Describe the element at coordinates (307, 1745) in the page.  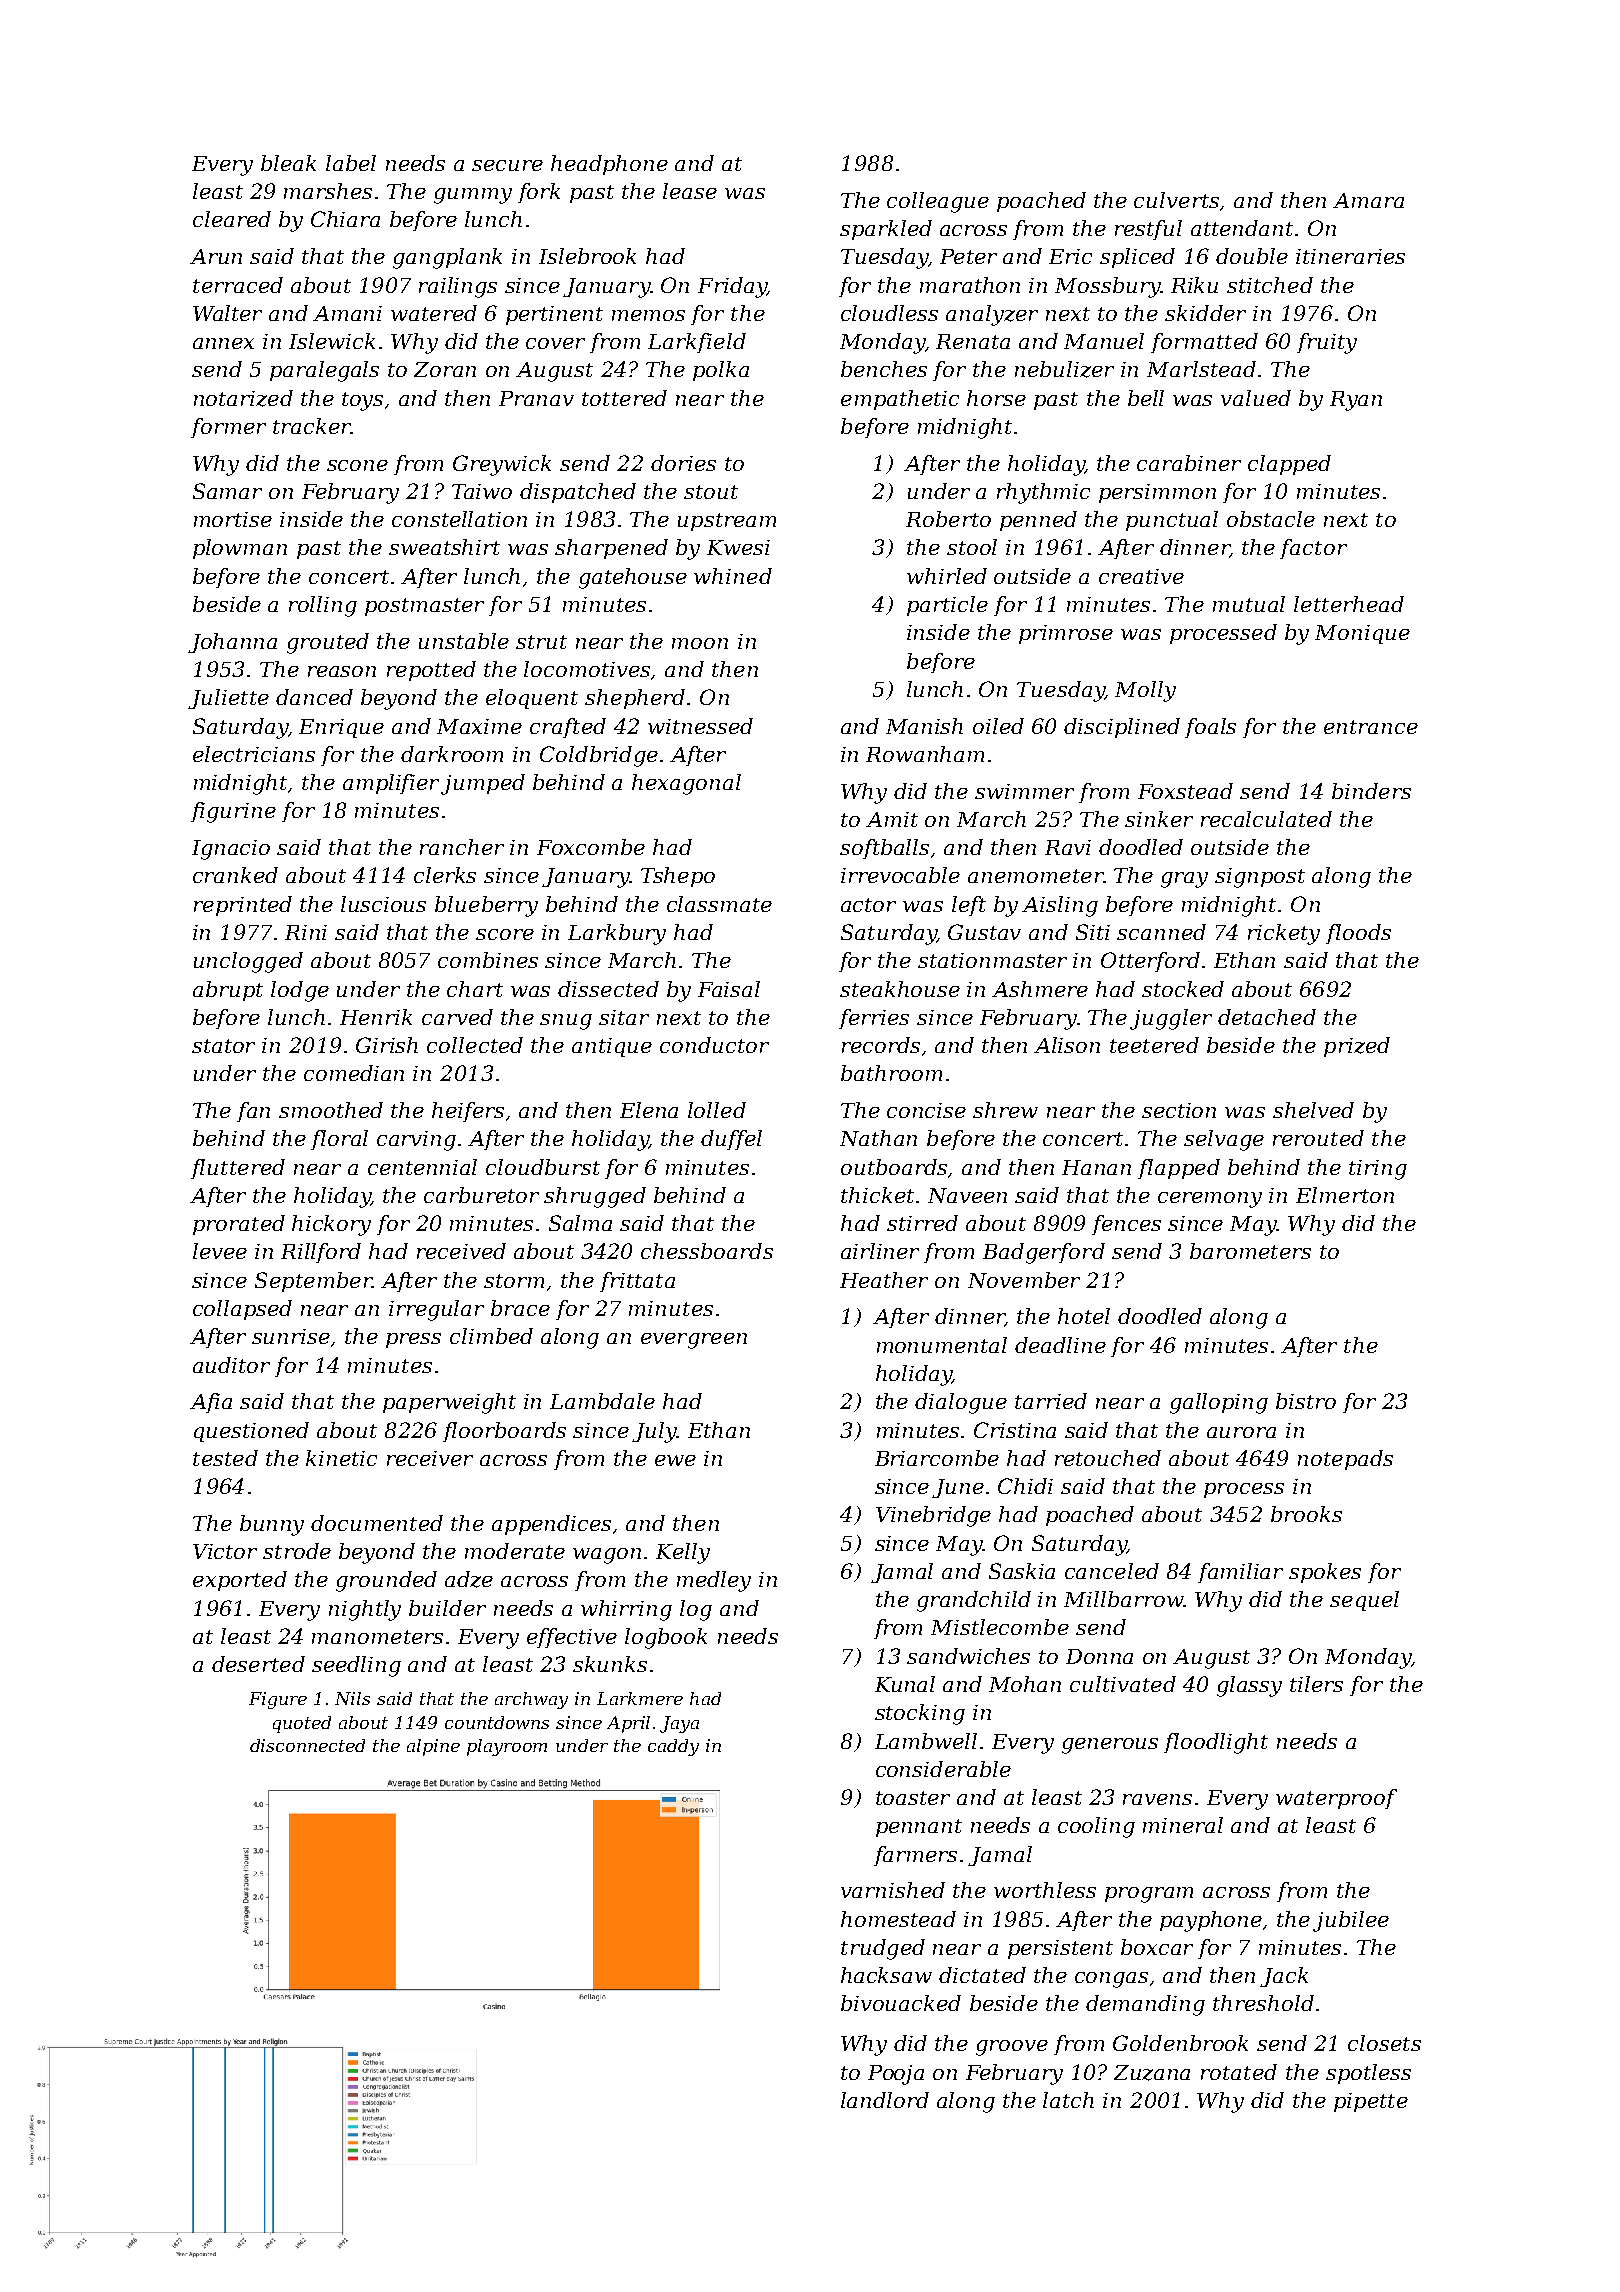
I see `disconnected` at that location.
